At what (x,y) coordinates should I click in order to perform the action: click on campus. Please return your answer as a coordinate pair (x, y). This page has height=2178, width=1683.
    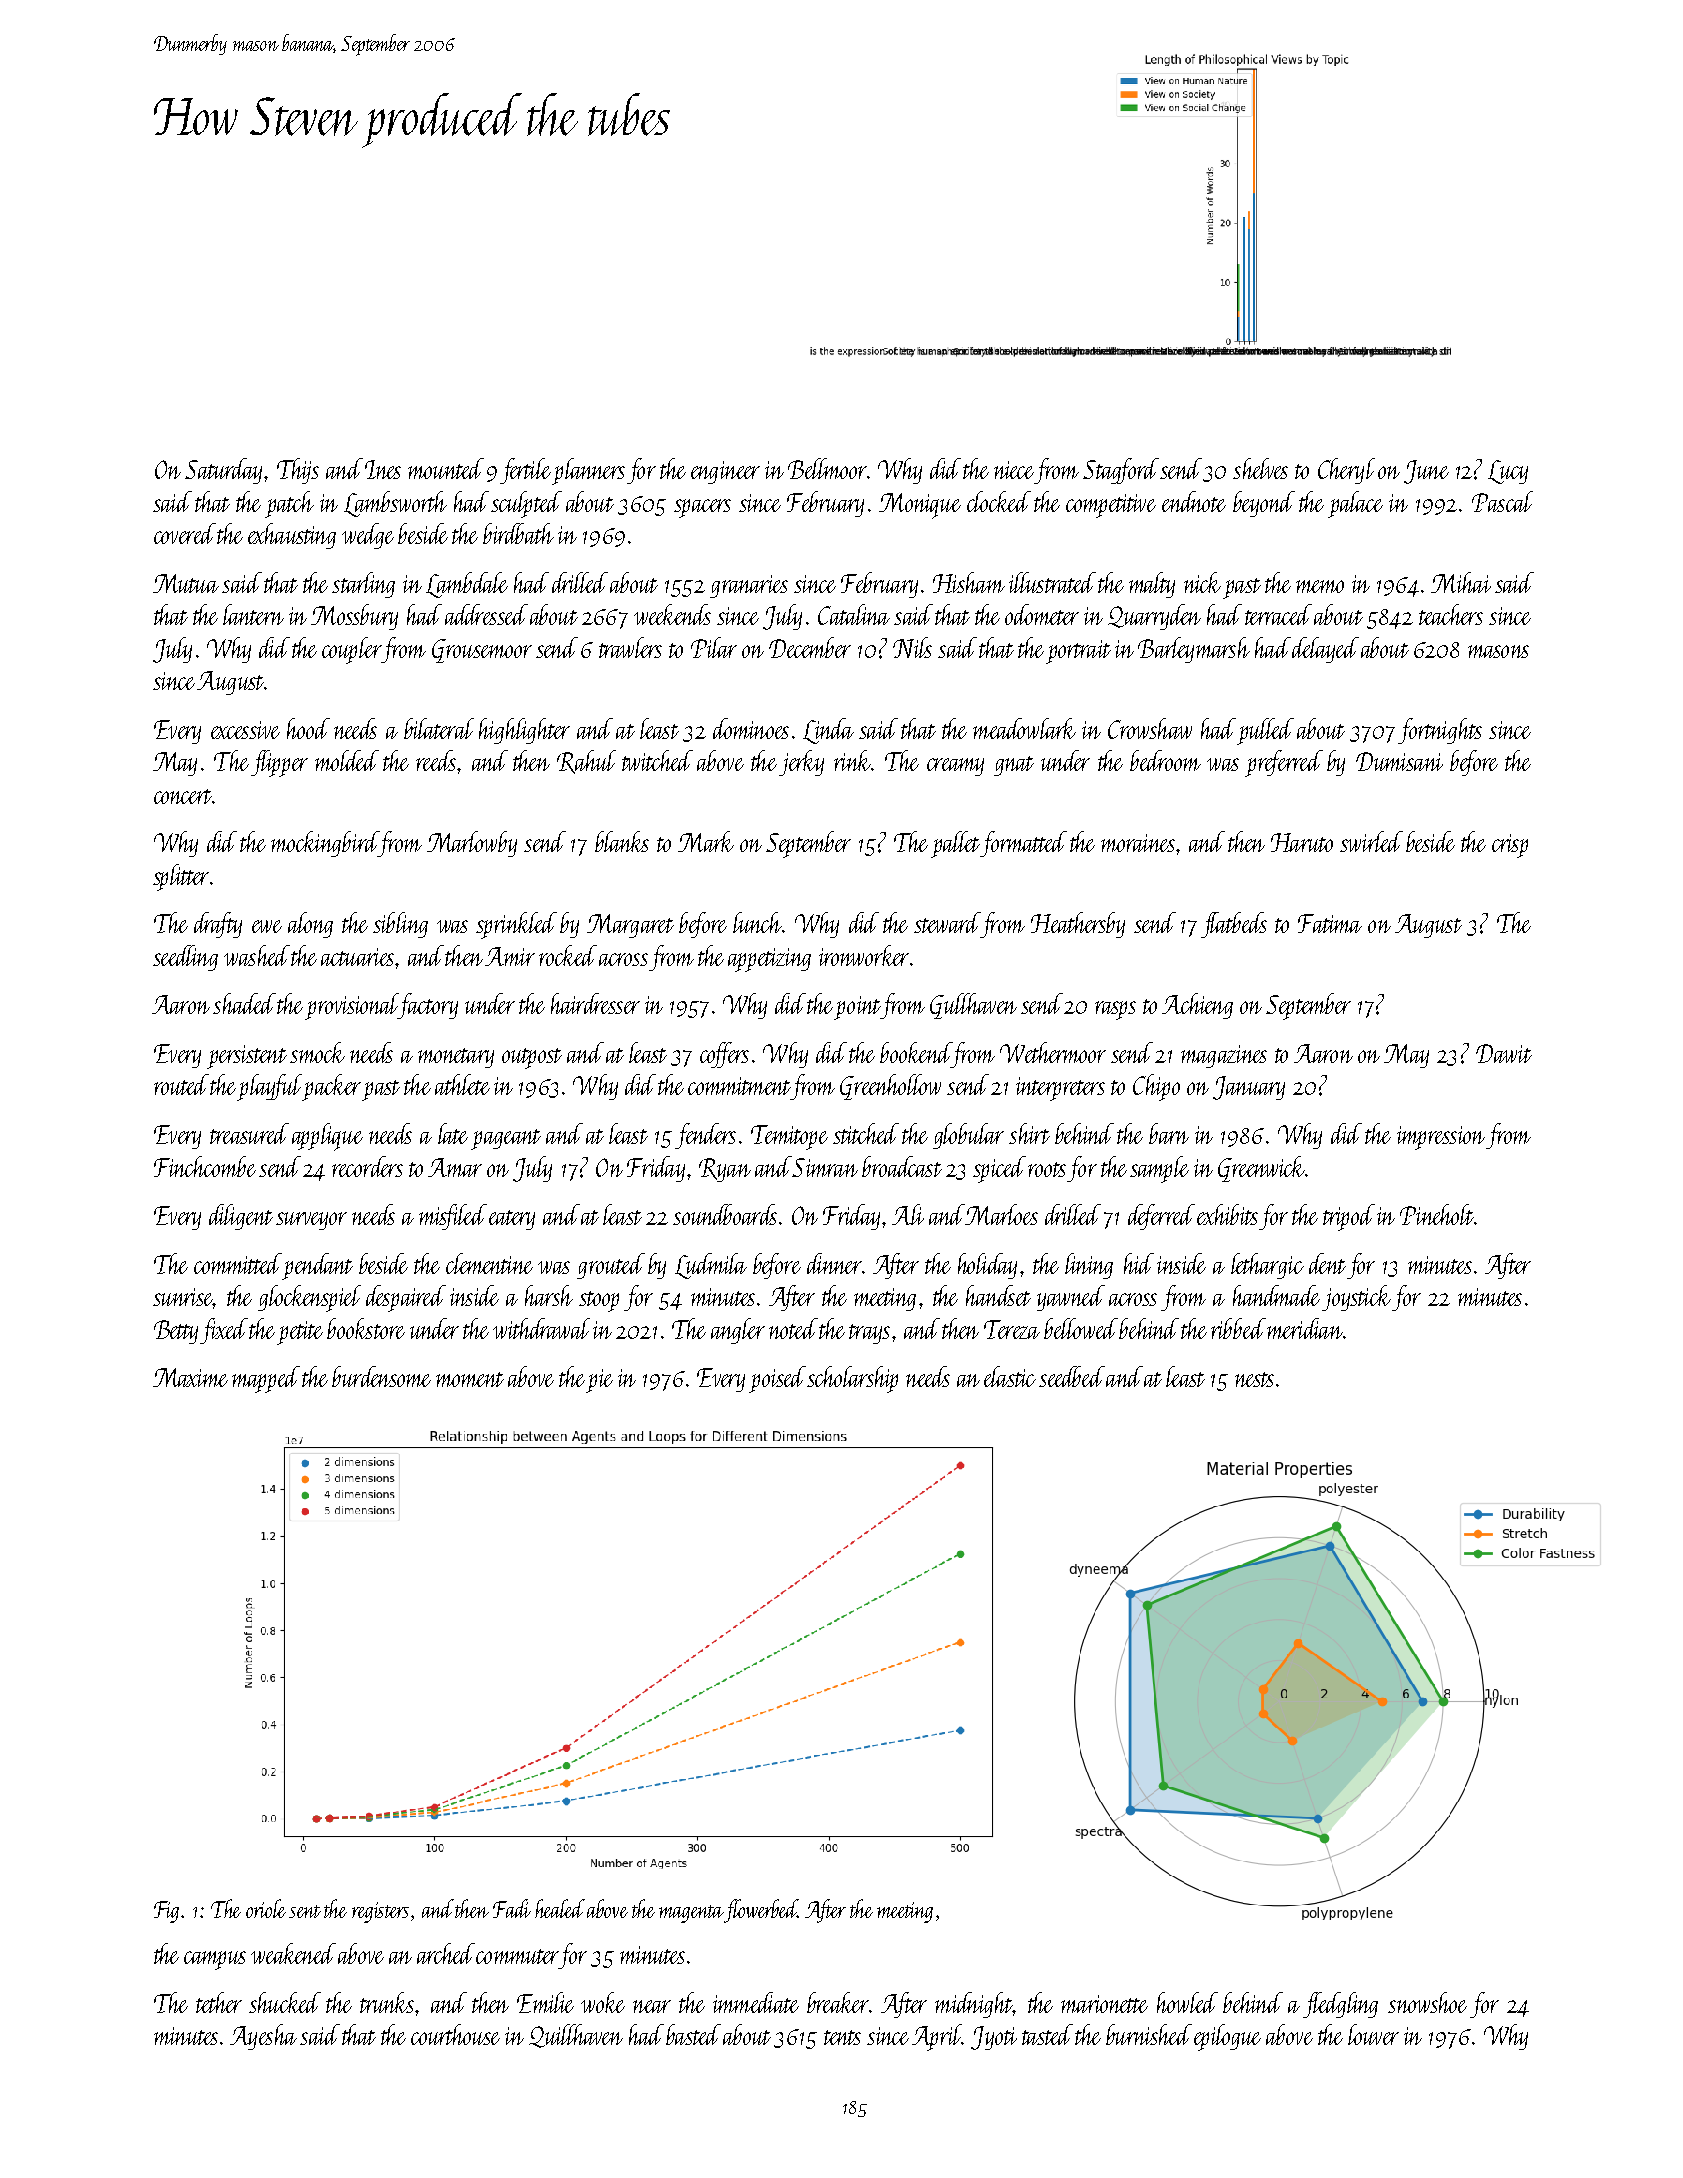
    Looking at the image, I should click on (215, 1960).
